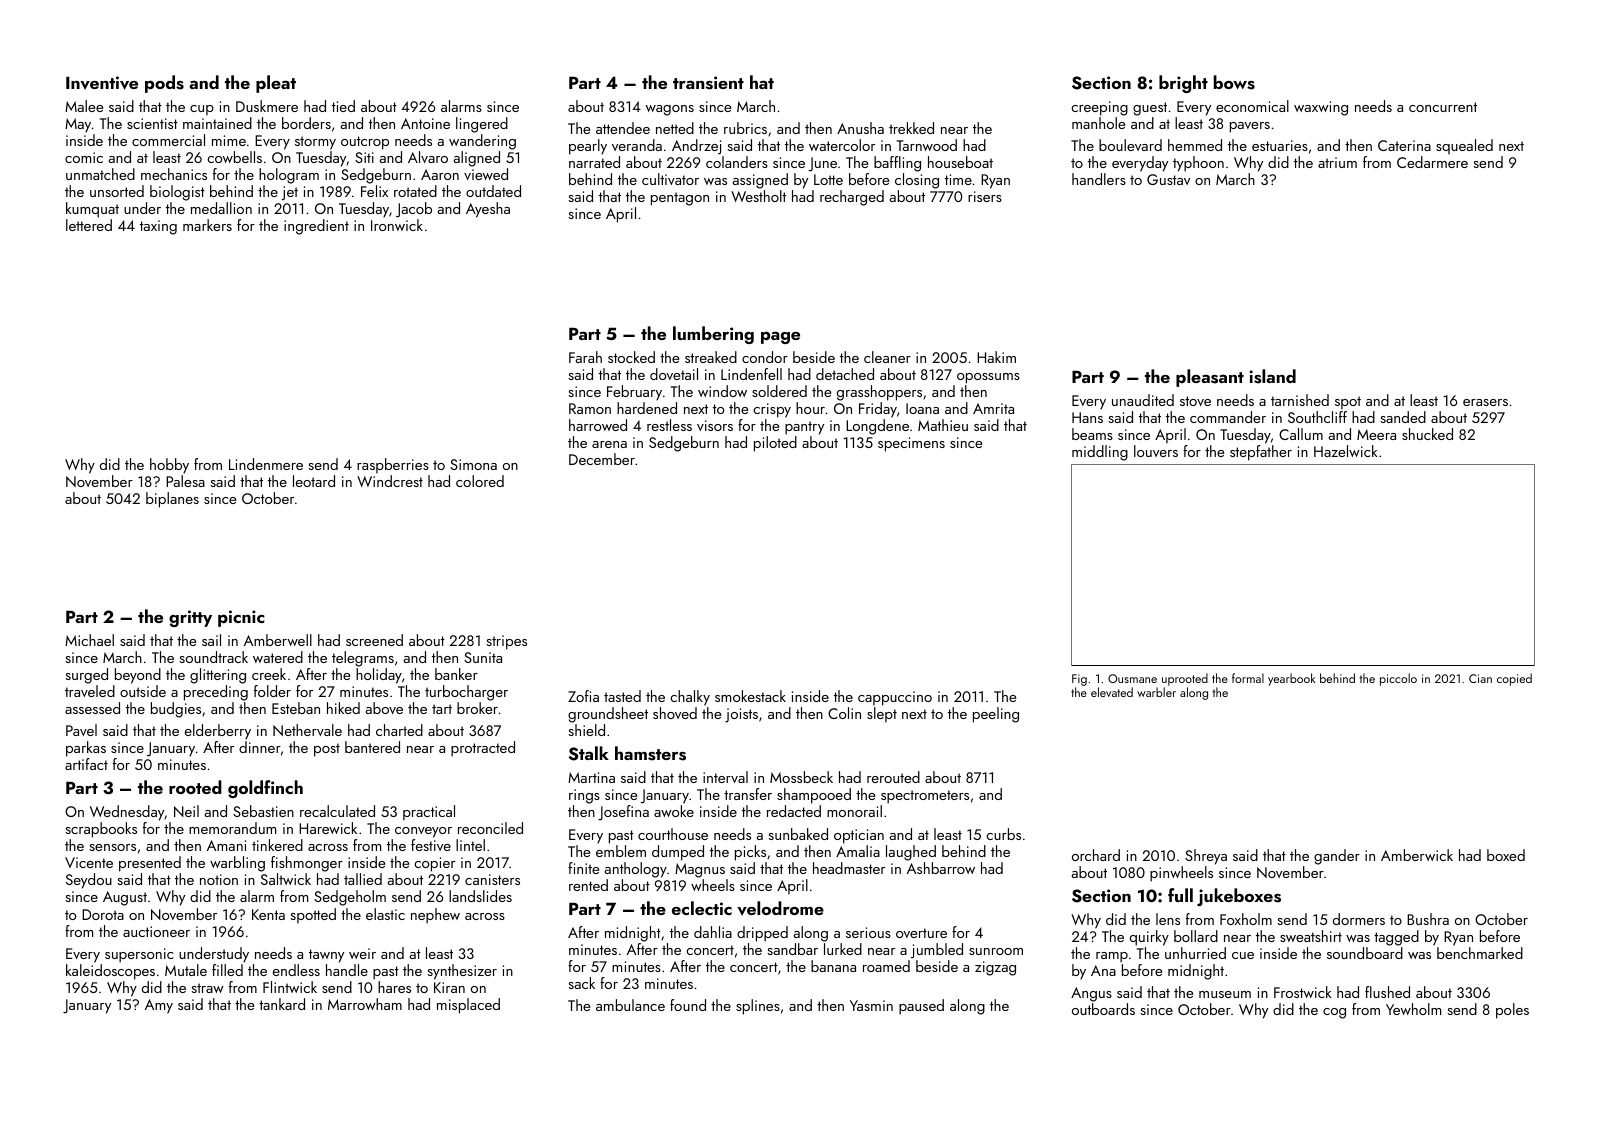 The image size is (1600, 1131). I want to click on banana, so click(833, 966).
